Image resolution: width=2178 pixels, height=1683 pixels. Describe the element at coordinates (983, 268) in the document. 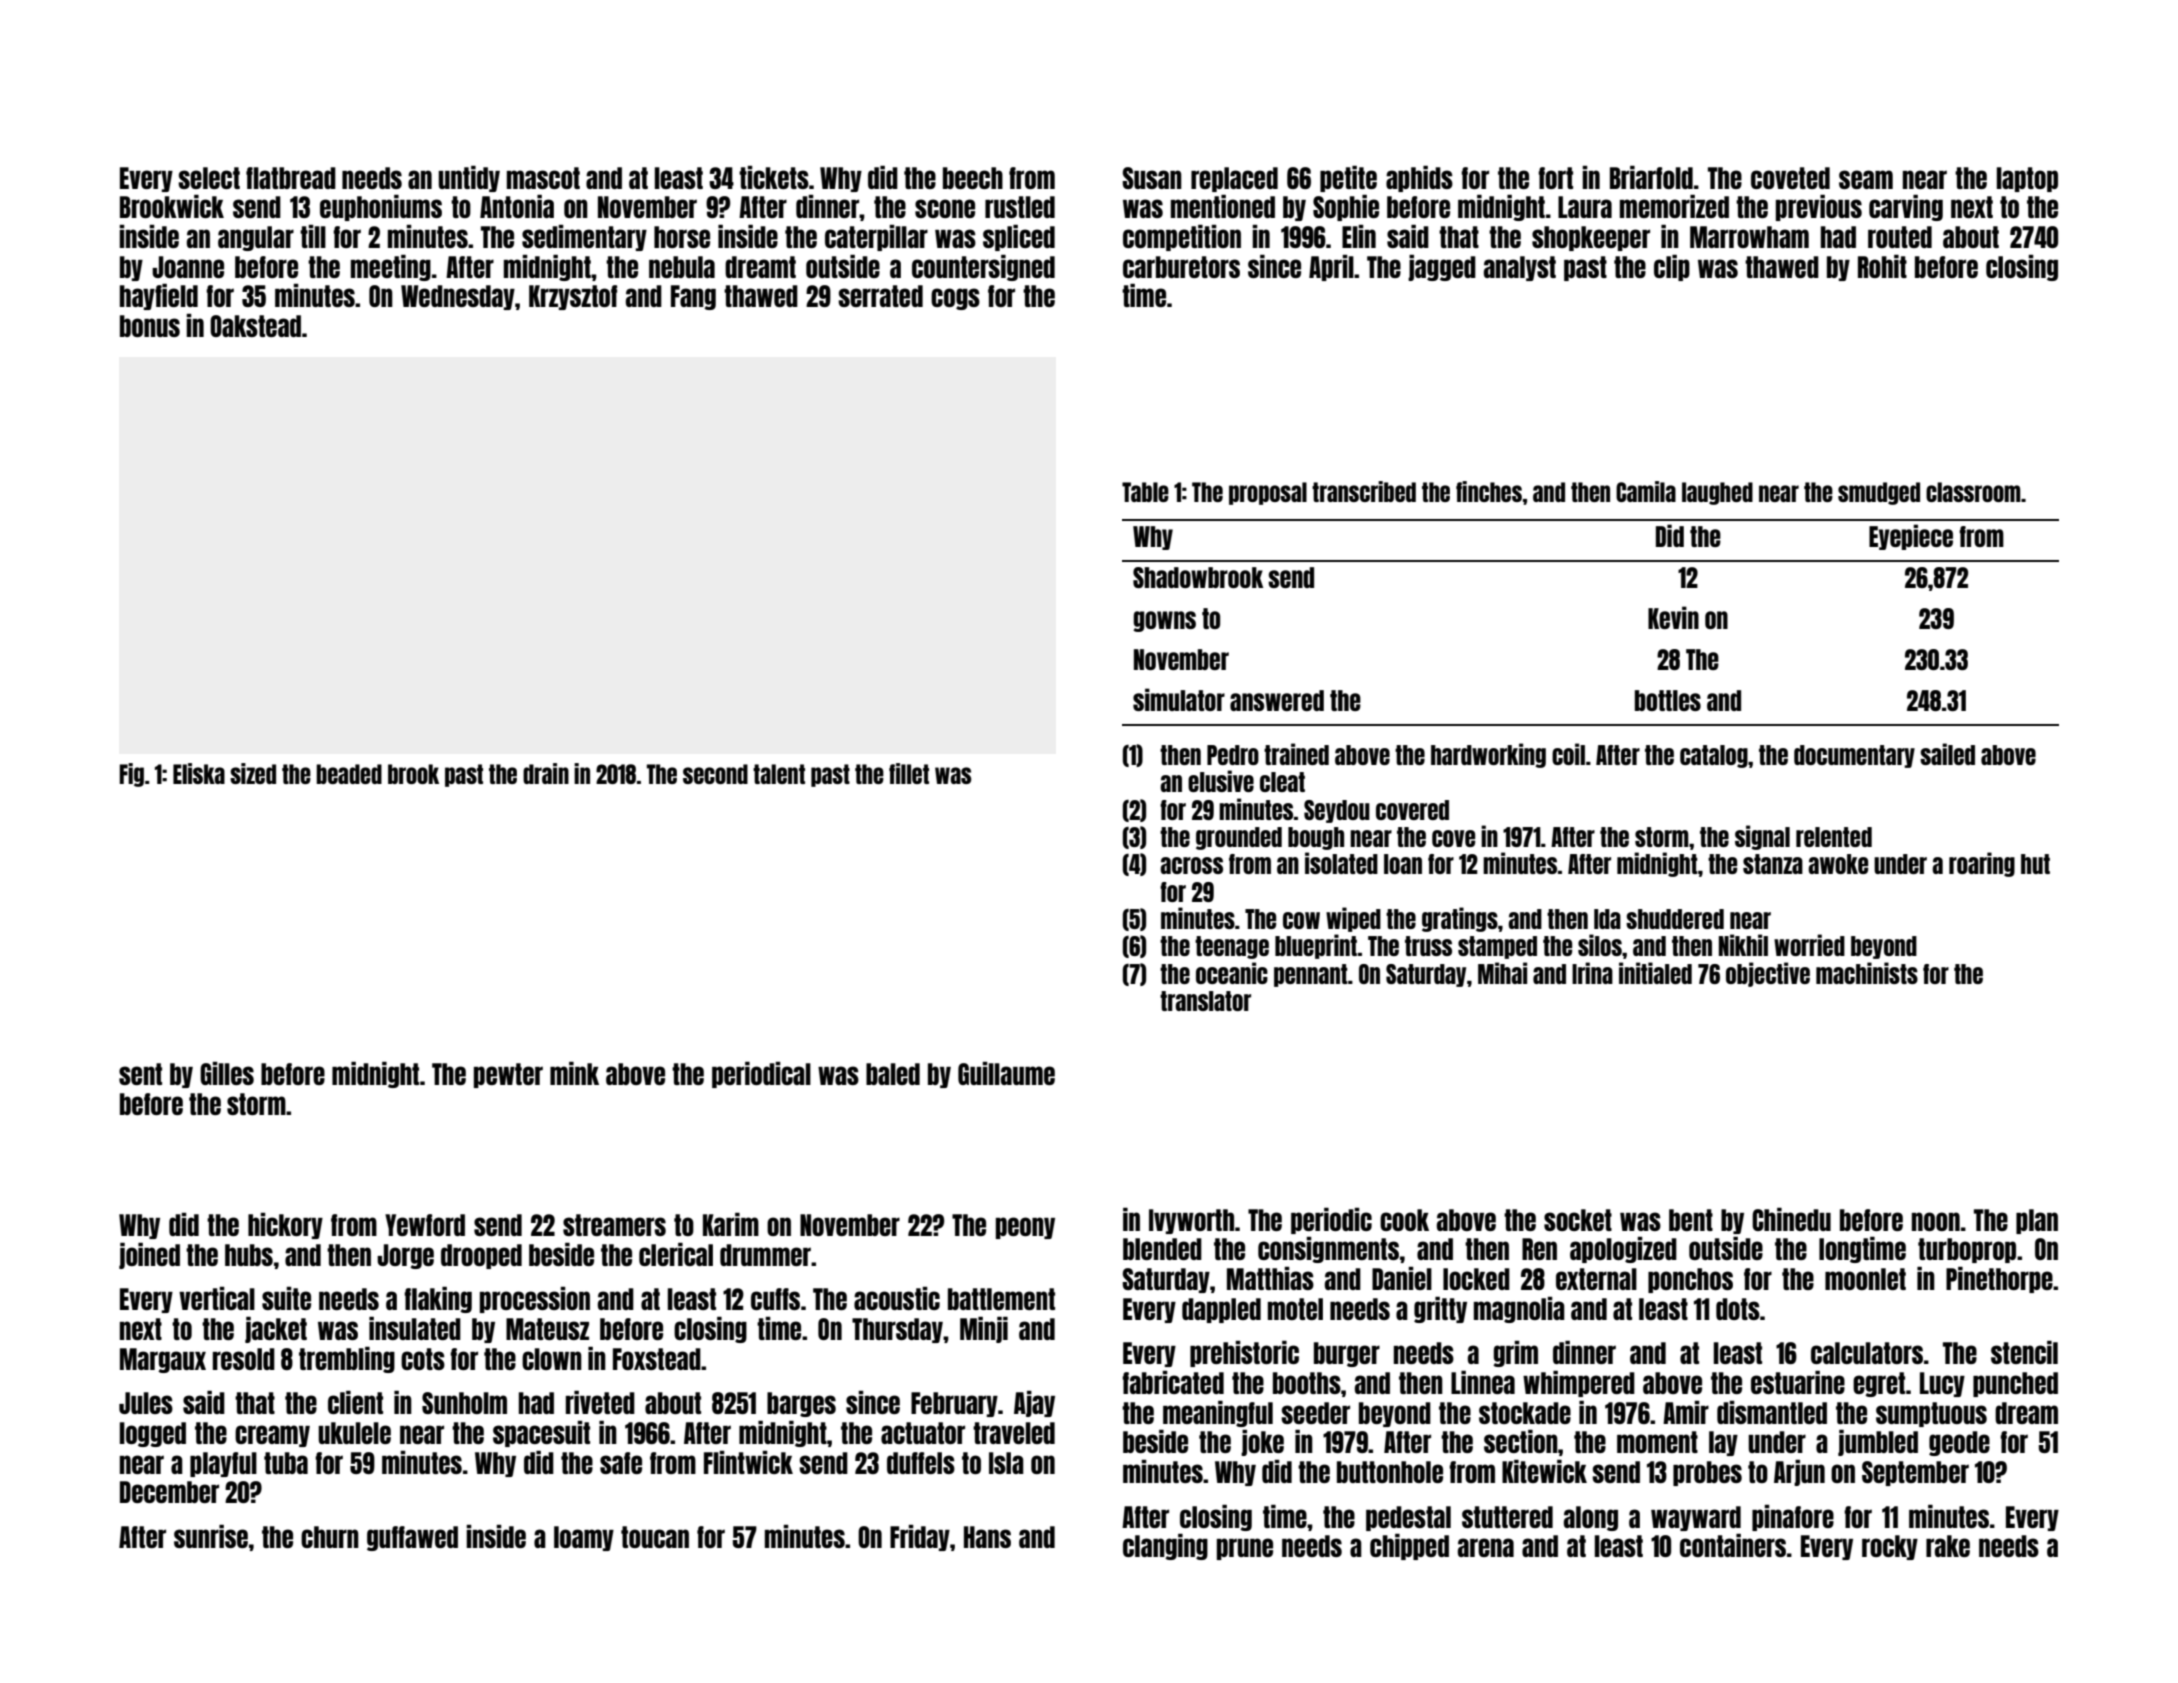

I see `countersigned` at that location.
